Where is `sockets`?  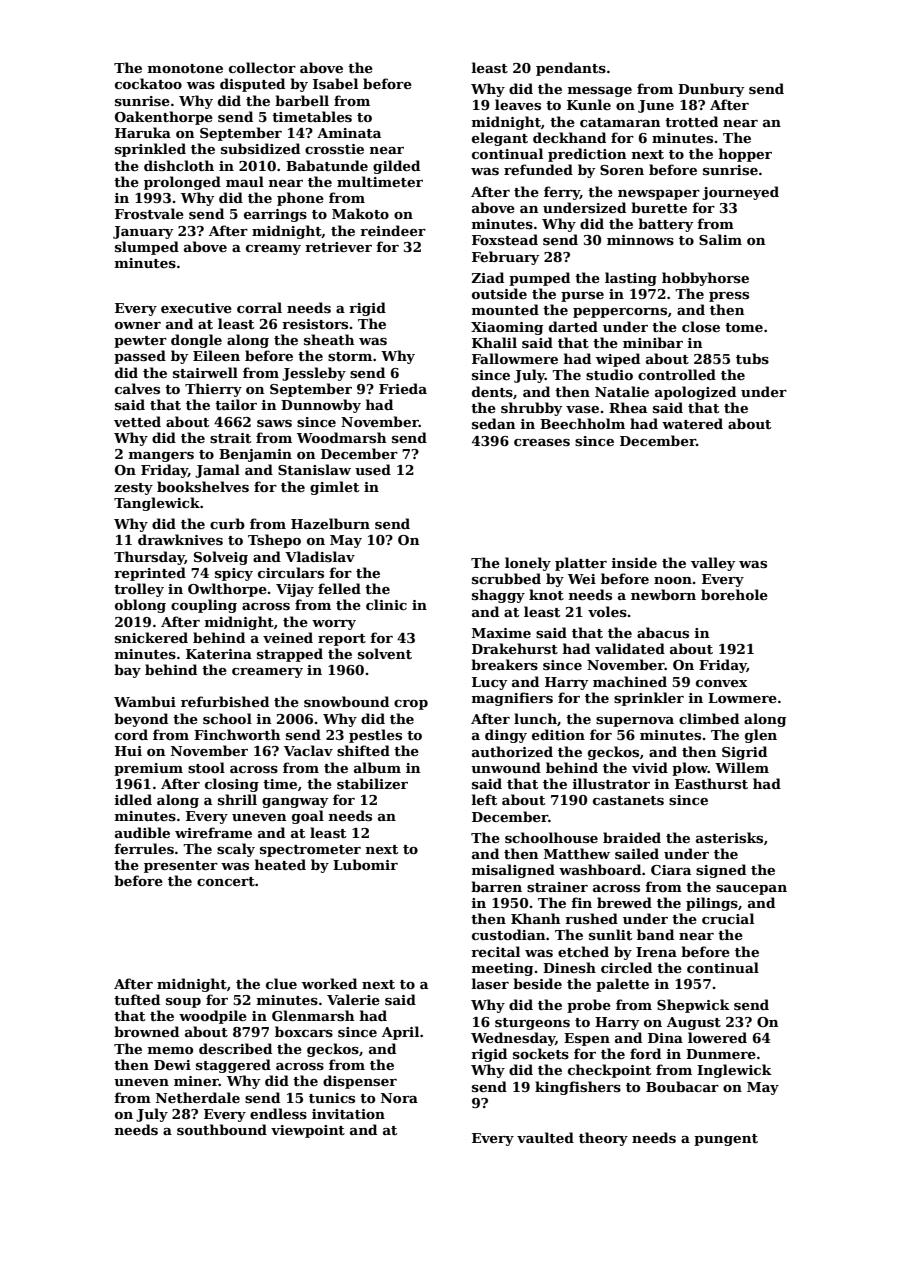
sockets is located at coordinates (541, 1053).
